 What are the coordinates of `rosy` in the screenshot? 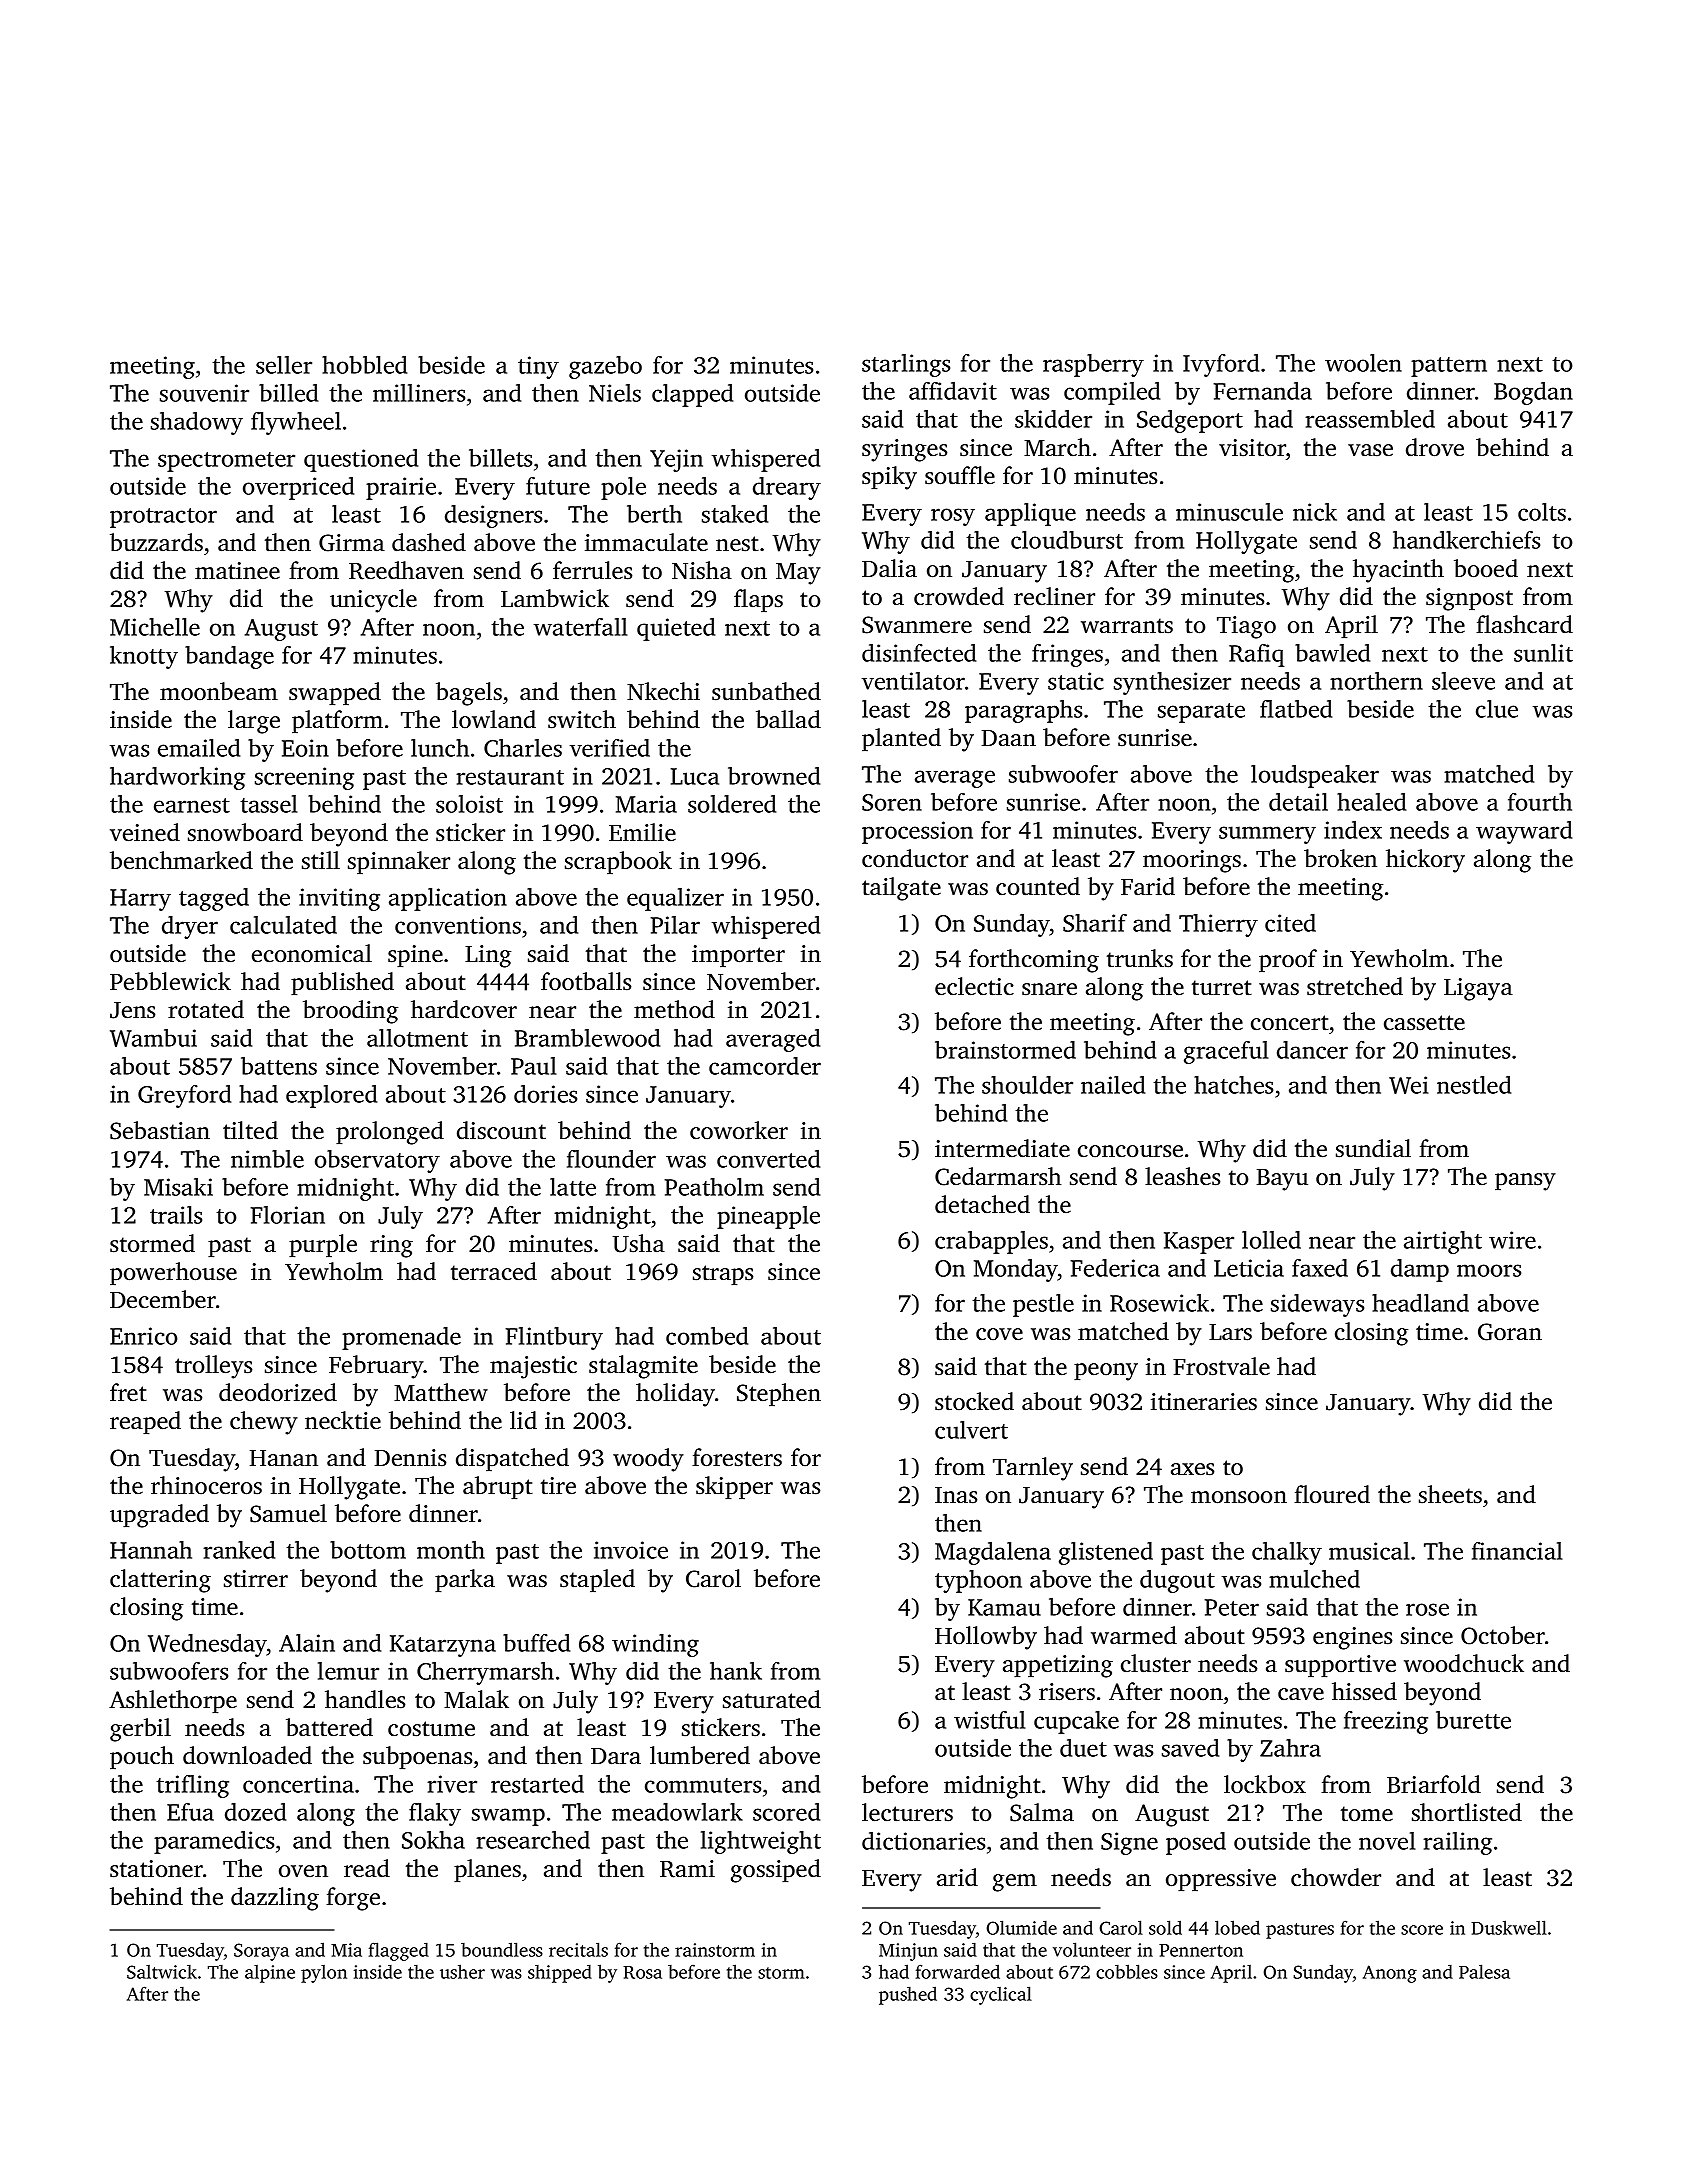 It's located at (953, 517).
